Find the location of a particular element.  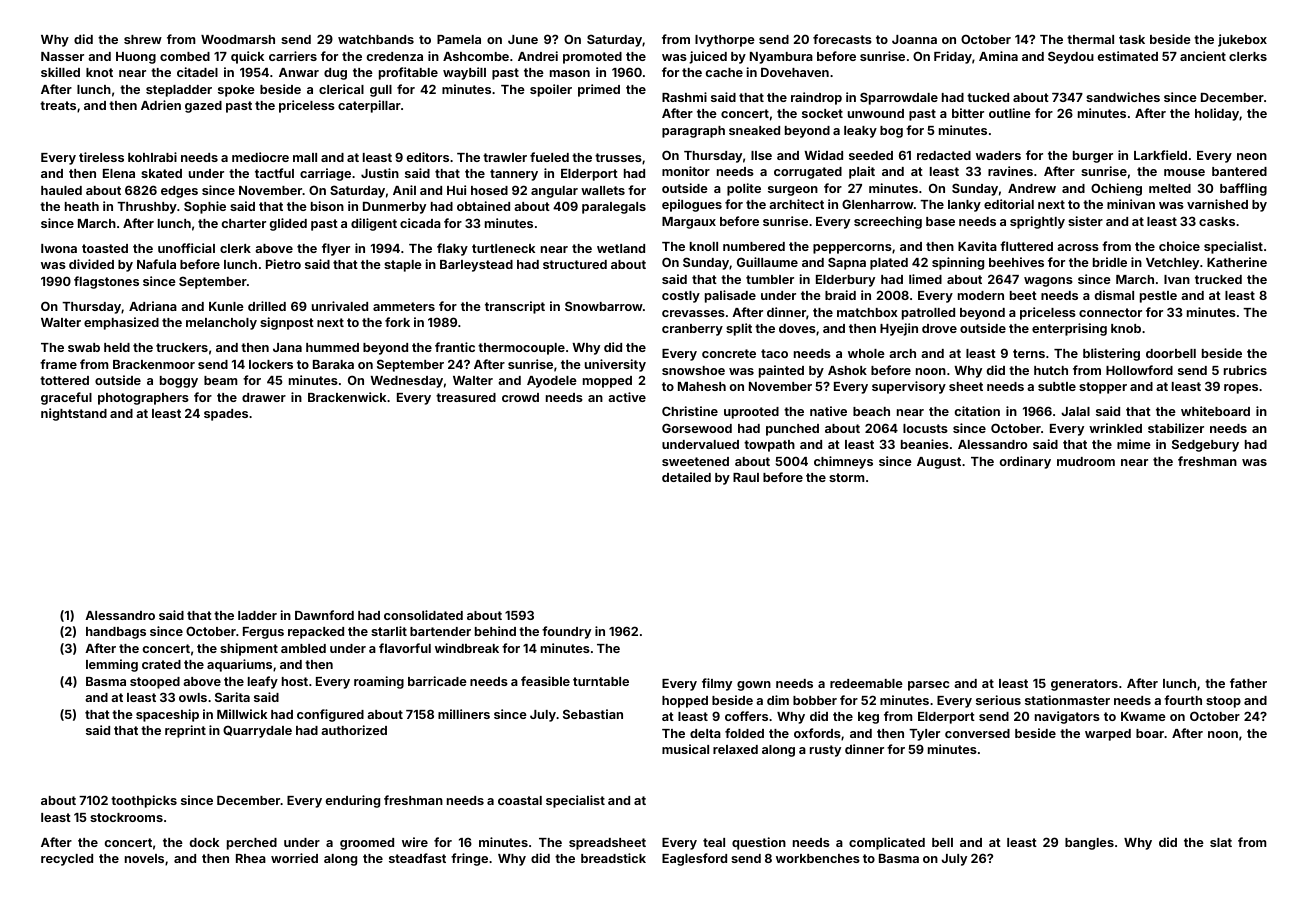

delta is located at coordinates (705, 733).
